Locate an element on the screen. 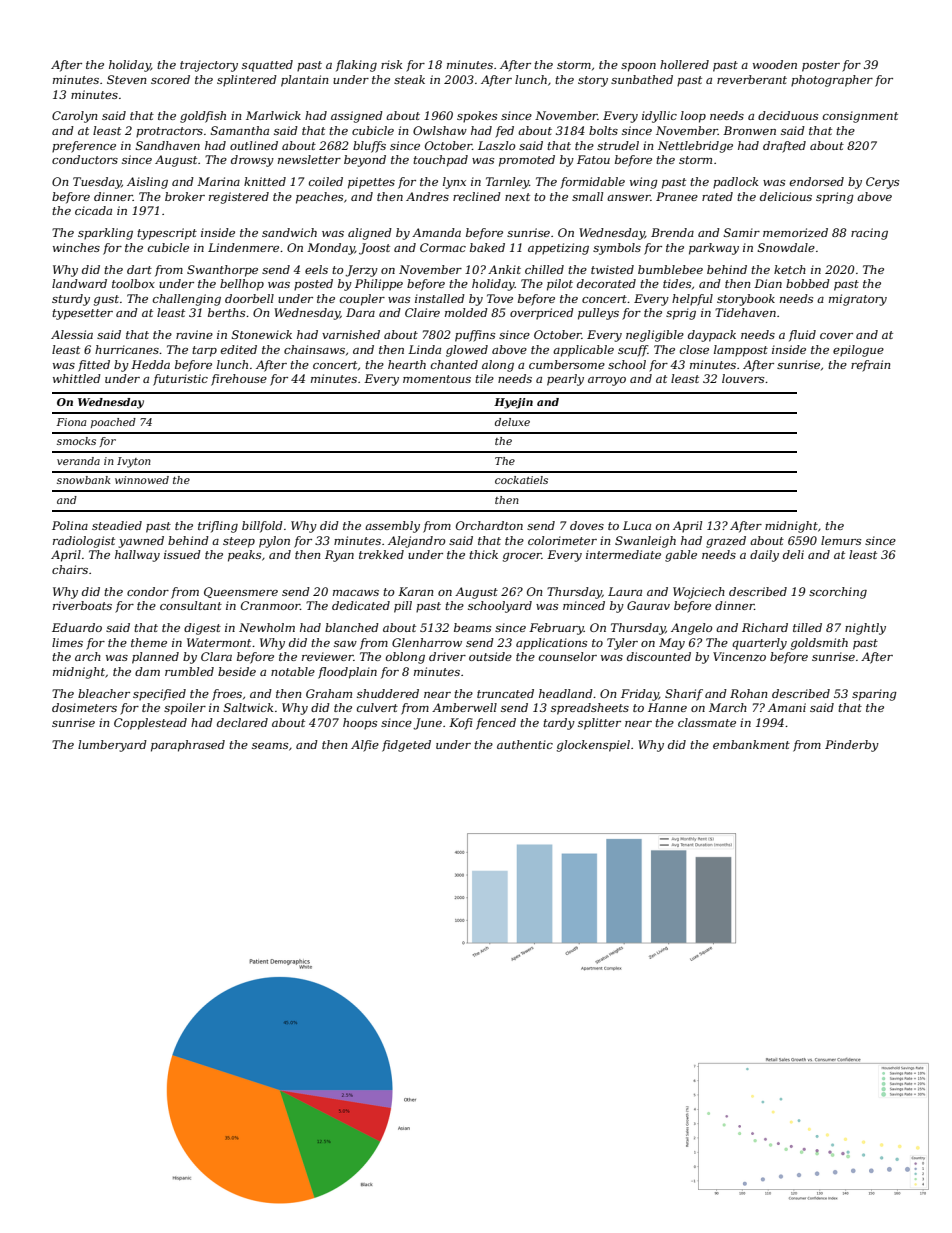 This screenshot has height=1233, width=952. promoted is located at coordinates (527, 161).
